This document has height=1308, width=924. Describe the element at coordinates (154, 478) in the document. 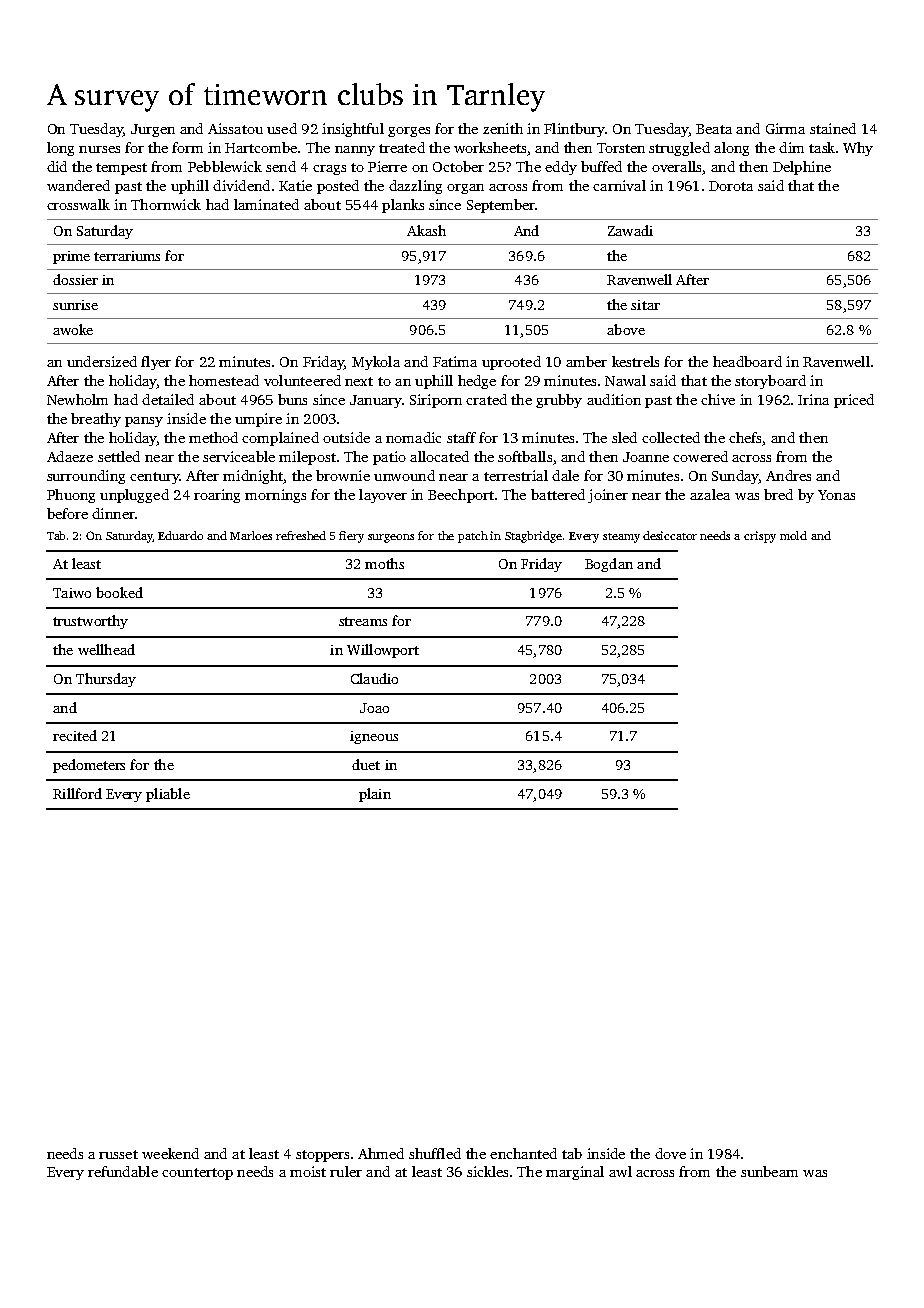

I see `century` at that location.
